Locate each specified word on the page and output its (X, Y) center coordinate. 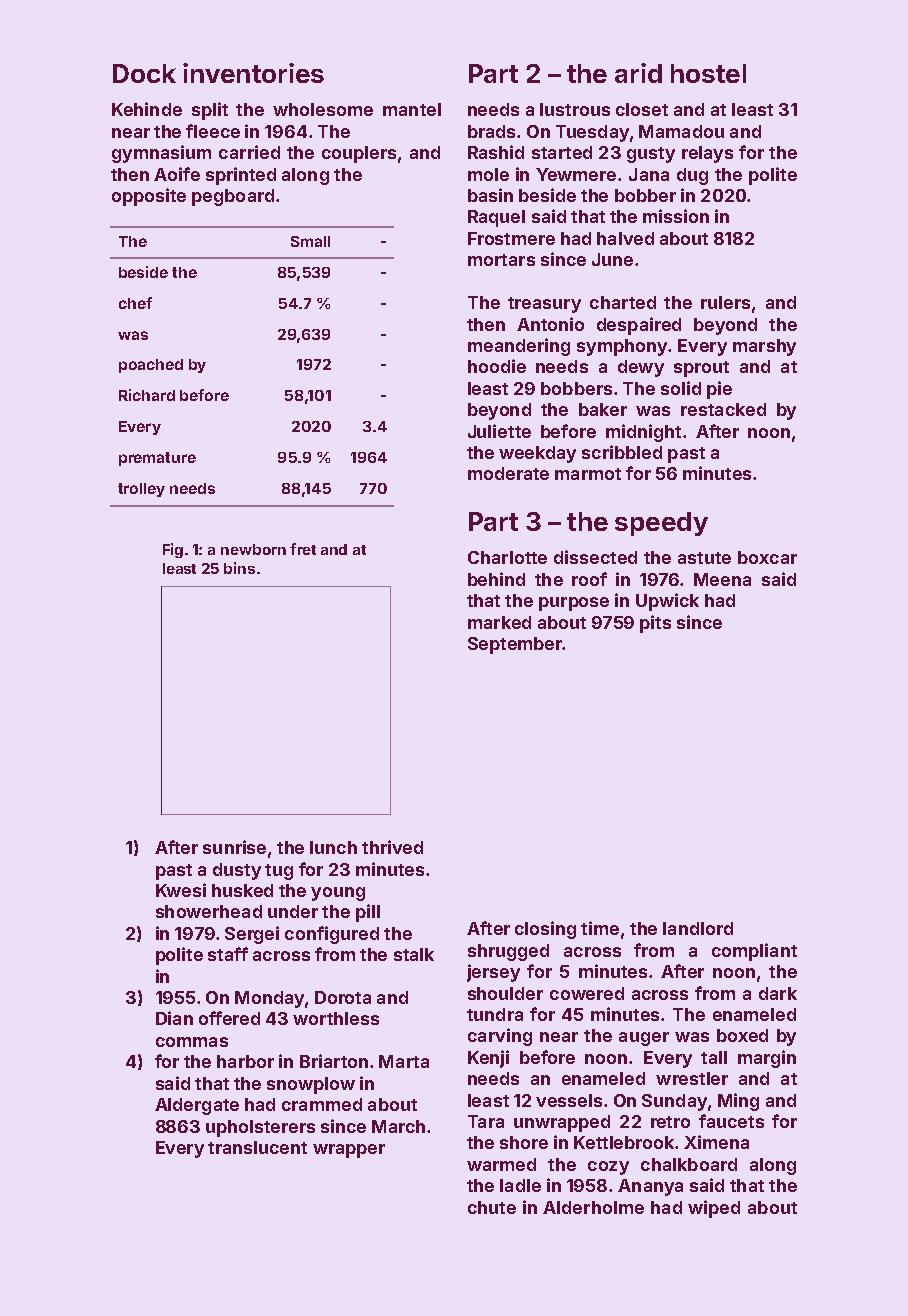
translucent (257, 1147)
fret (303, 549)
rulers (725, 302)
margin (767, 1059)
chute (492, 1207)
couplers (359, 154)
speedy (661, 524)
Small (310, 241)
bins (239, 568)
